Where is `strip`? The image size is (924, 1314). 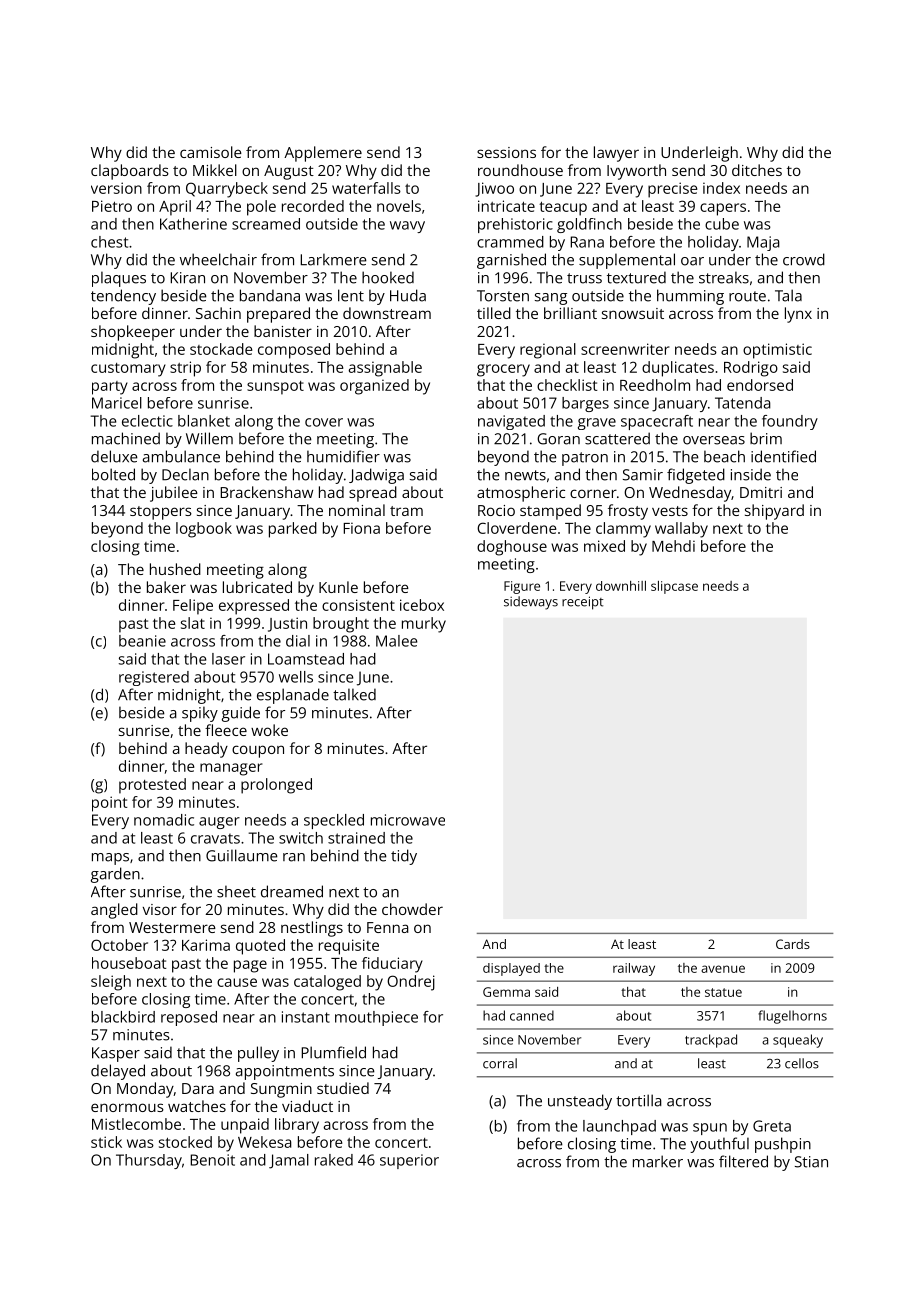 strip is located at coordinates (185, 369).
